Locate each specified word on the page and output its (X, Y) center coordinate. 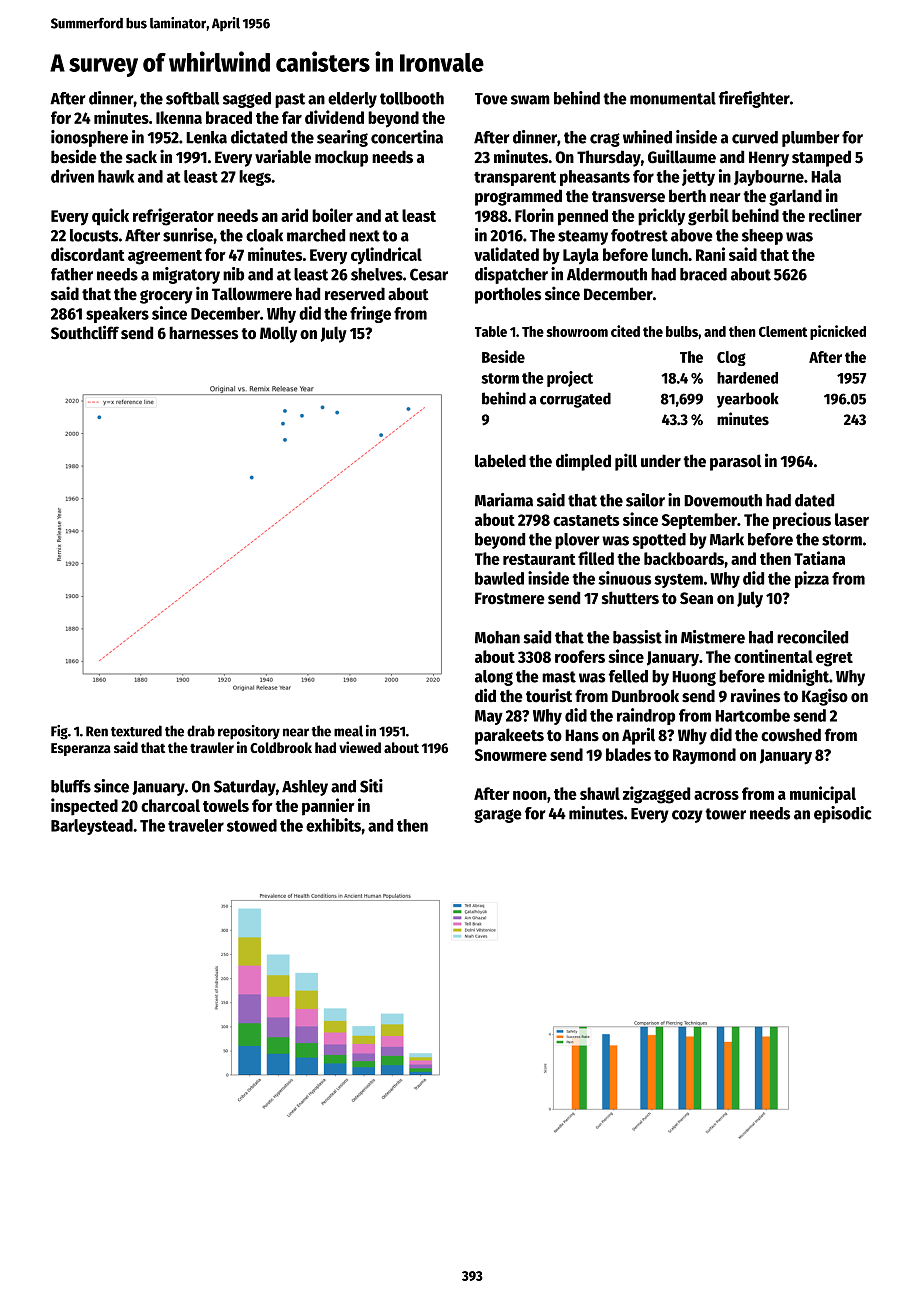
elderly (352, 100)
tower (725, 814)
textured (136, 731)
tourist (549, 695)
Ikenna (179, 117)
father (72, 274)
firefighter (754, 99)
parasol (735, 462)
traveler (196, 825)
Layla (581, 256)
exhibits (333, 825)
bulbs (682, 331)
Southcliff (85, 332)
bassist (637, 637)
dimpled (583, 462)
